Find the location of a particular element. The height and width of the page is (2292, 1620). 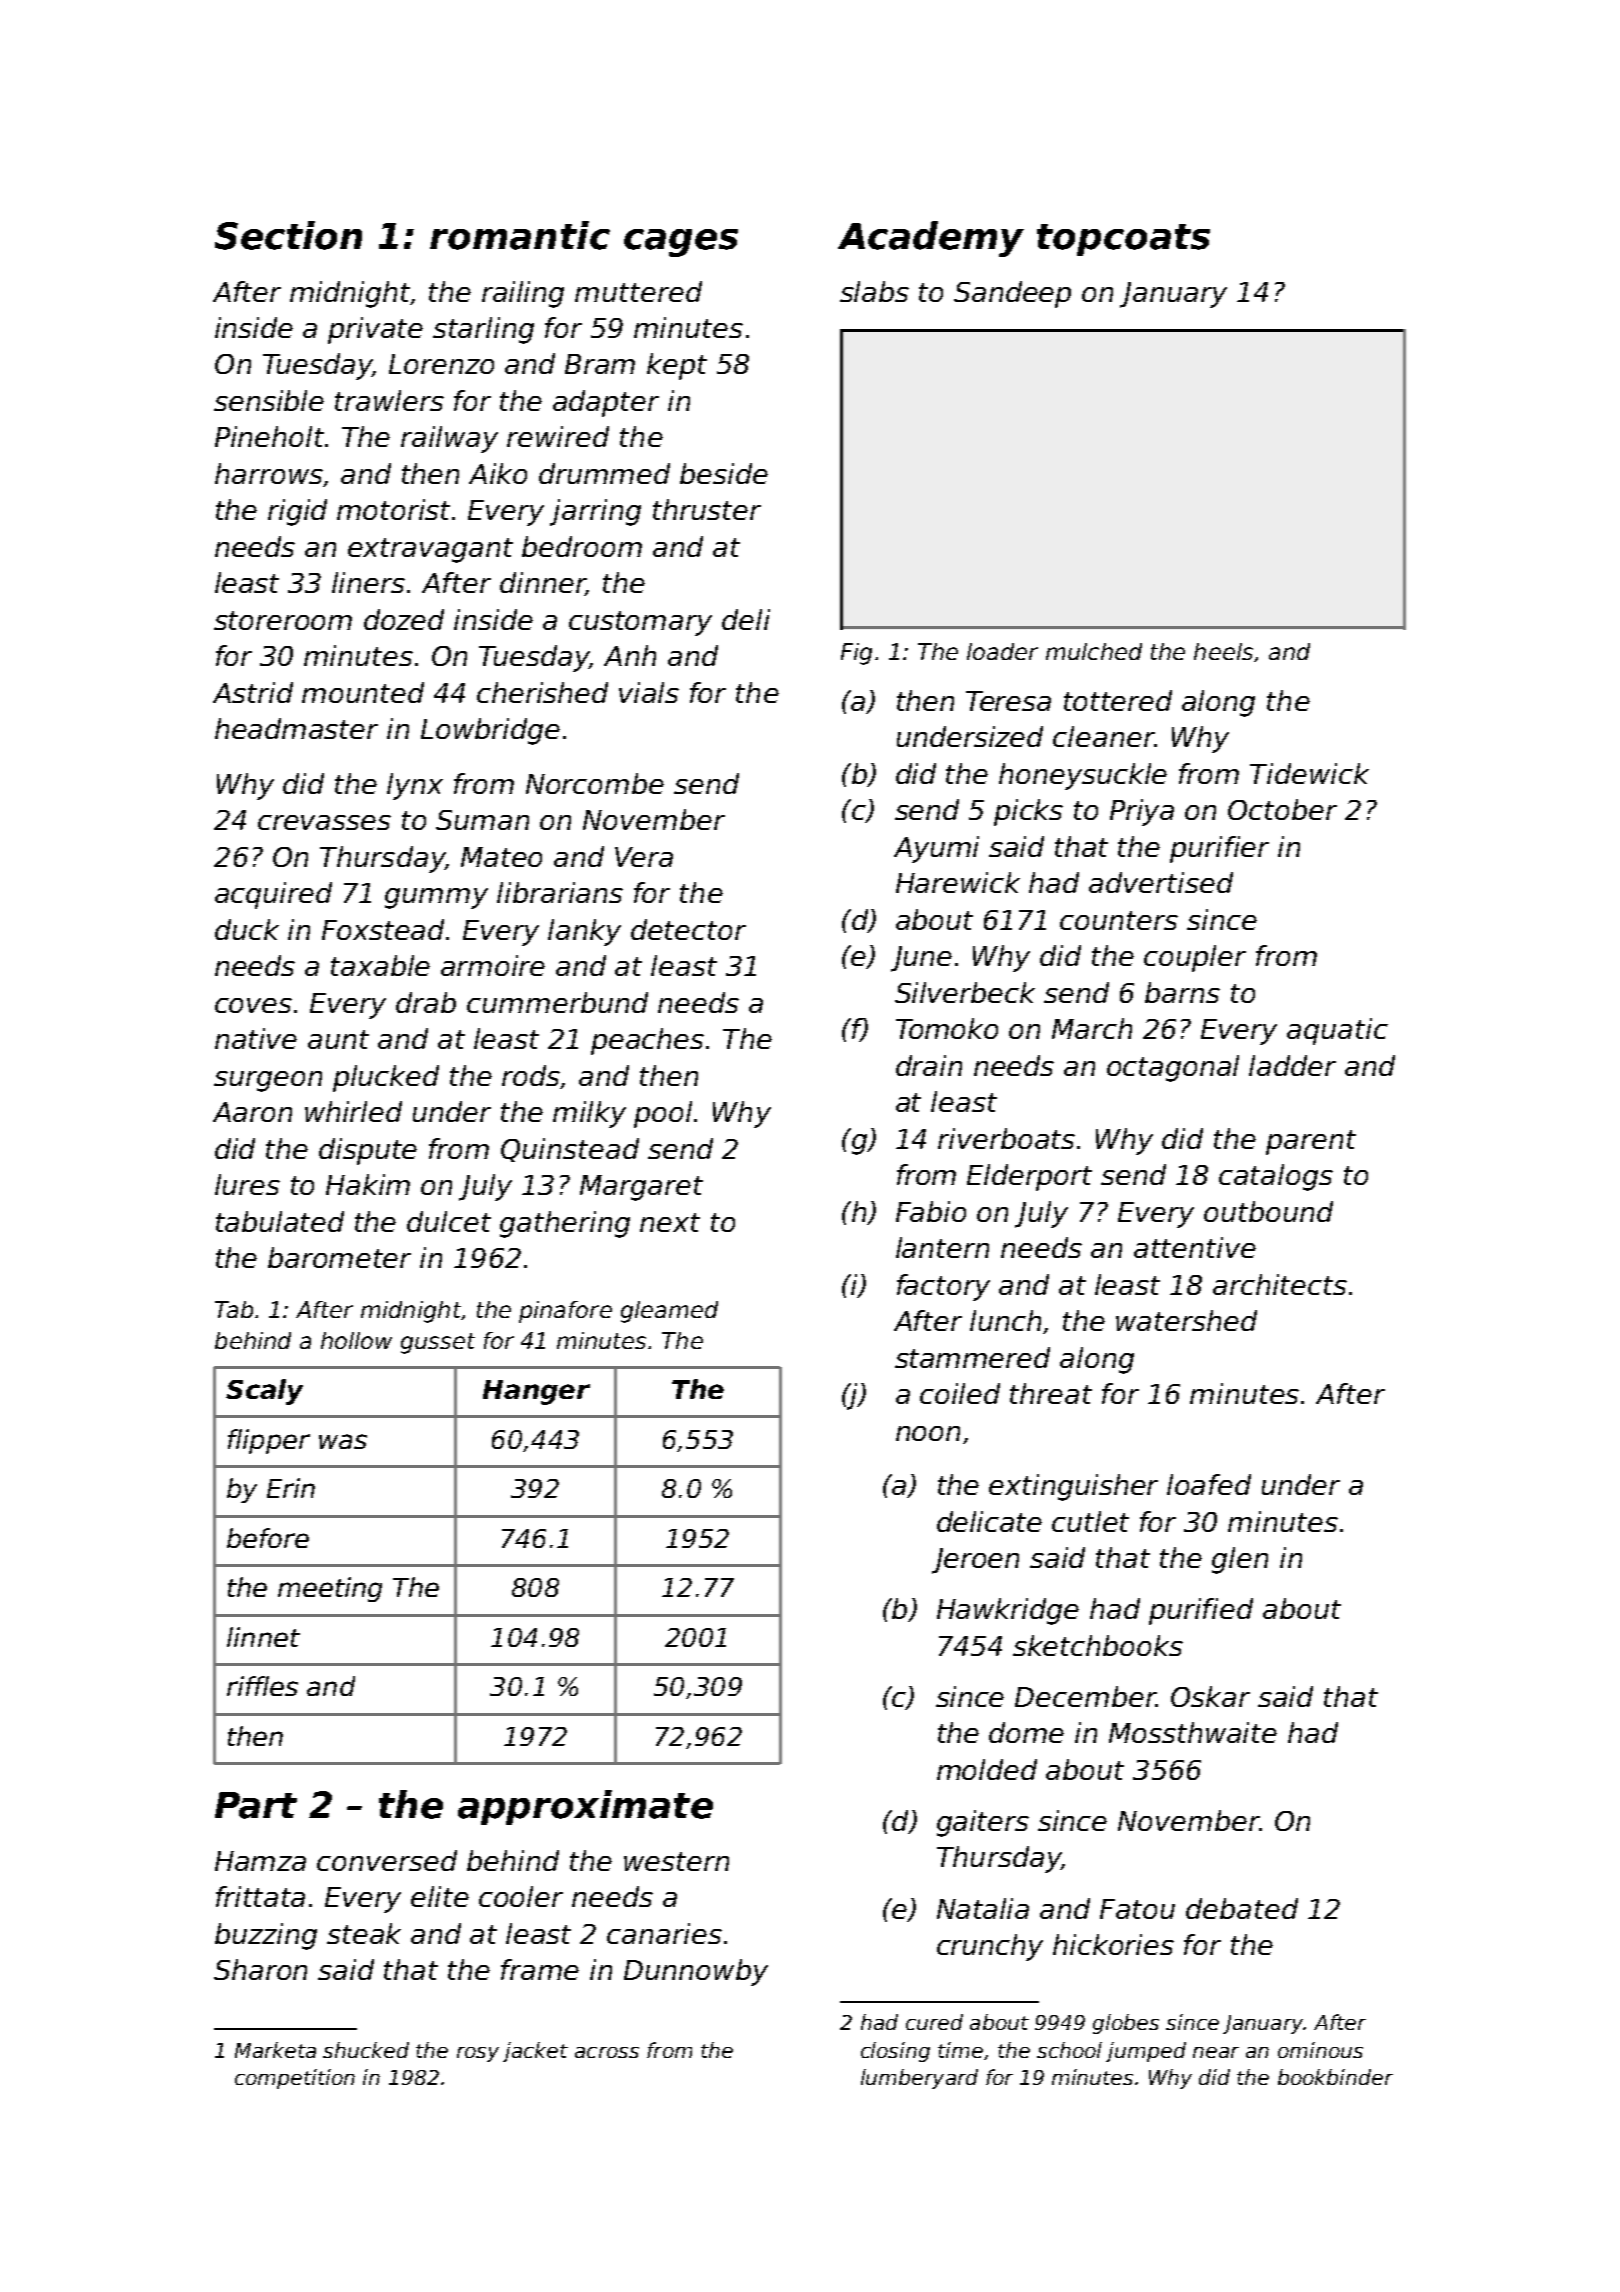

mulched is located at coordinates (1094, 651).
